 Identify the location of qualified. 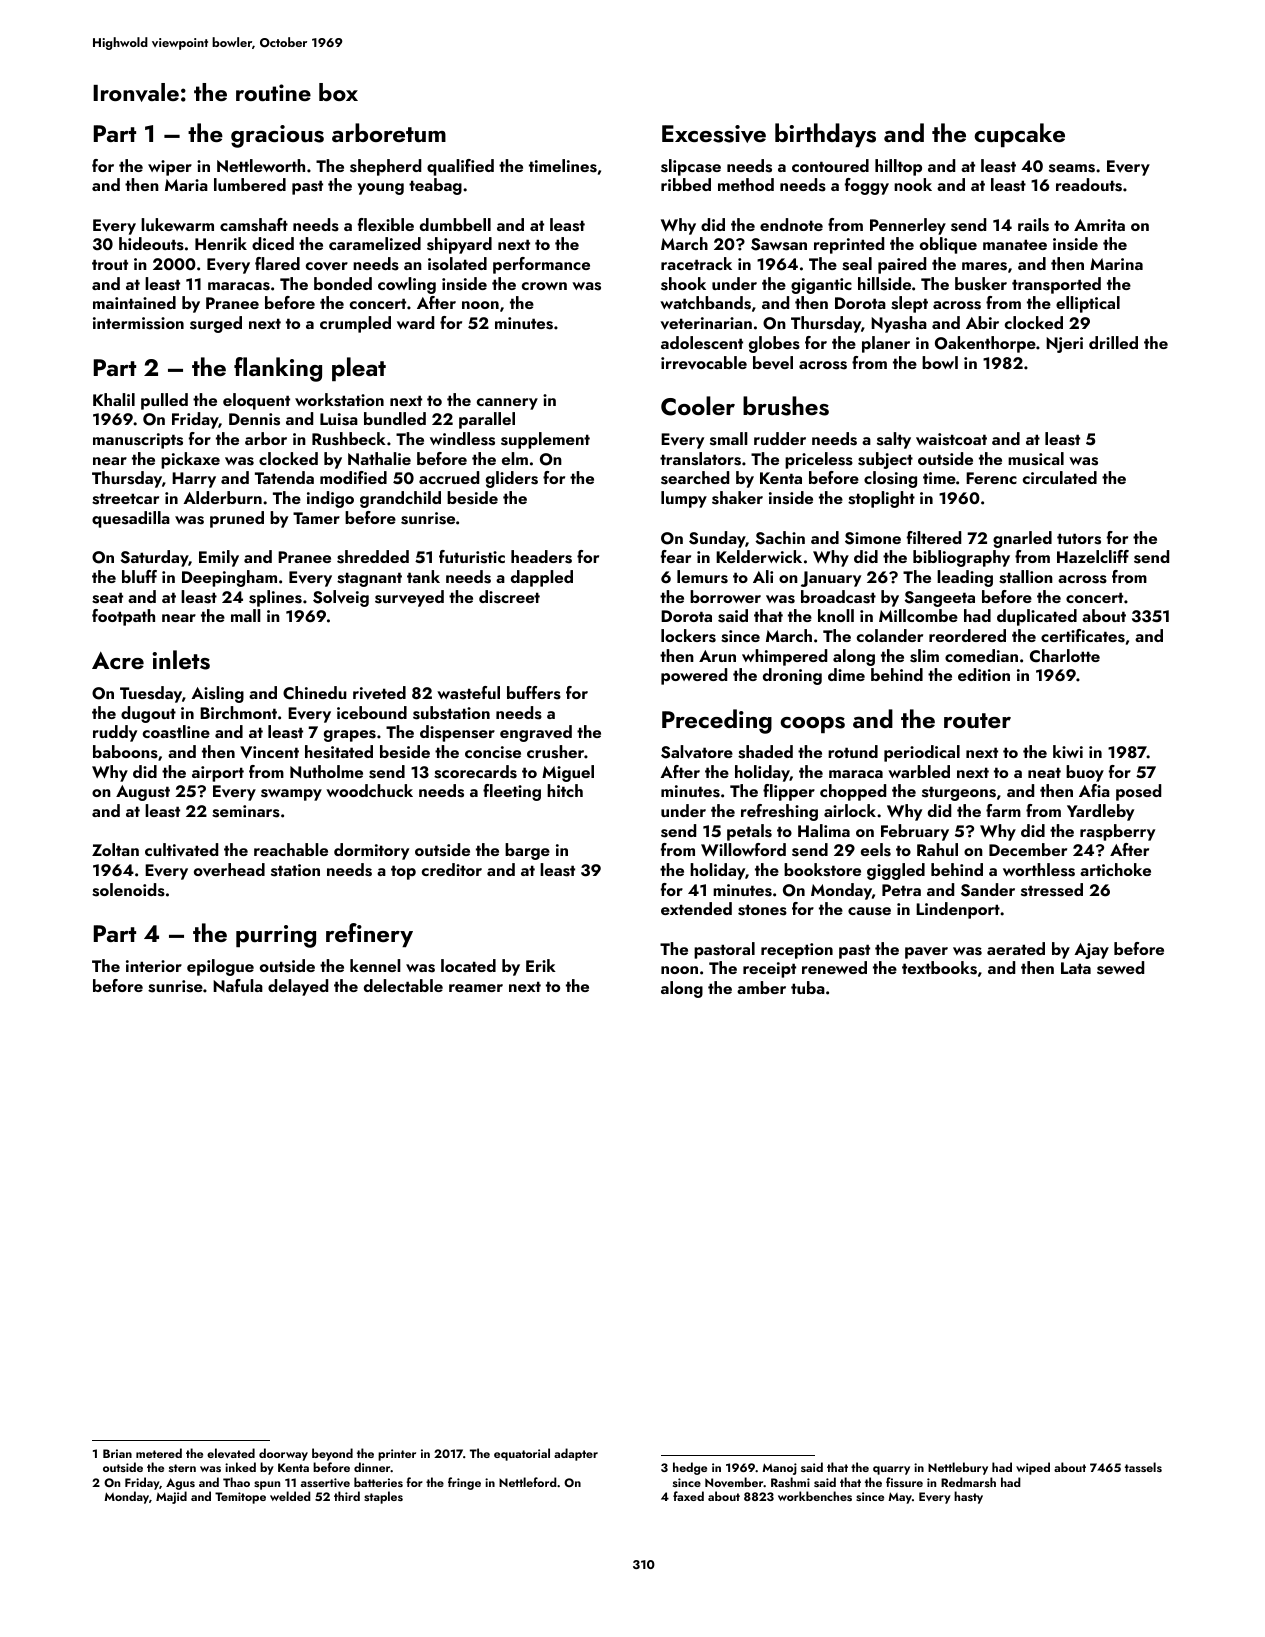
(460, 167).
